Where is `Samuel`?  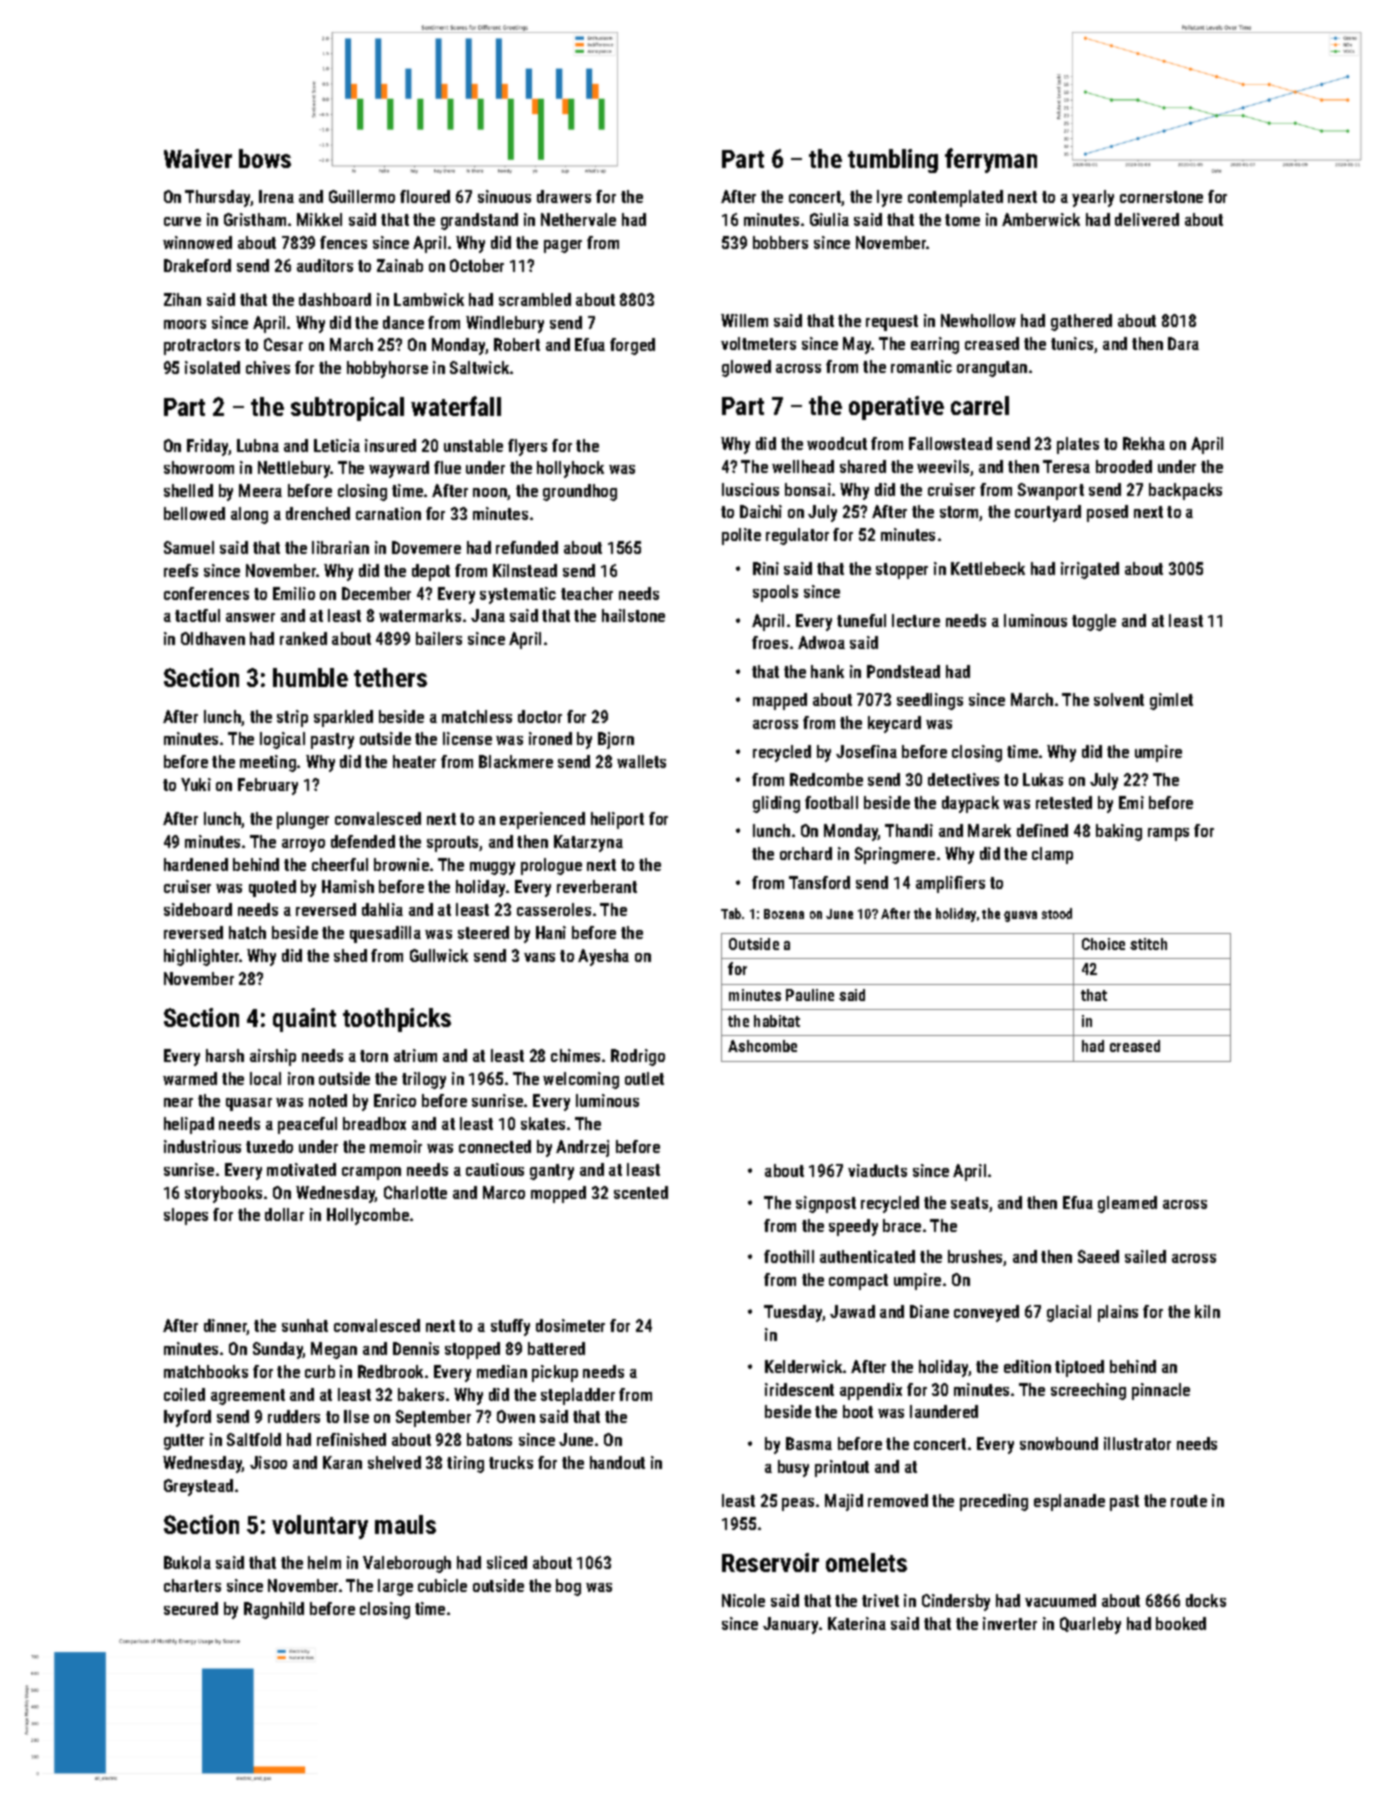 Samuel is located at coordinates (189, 547).
